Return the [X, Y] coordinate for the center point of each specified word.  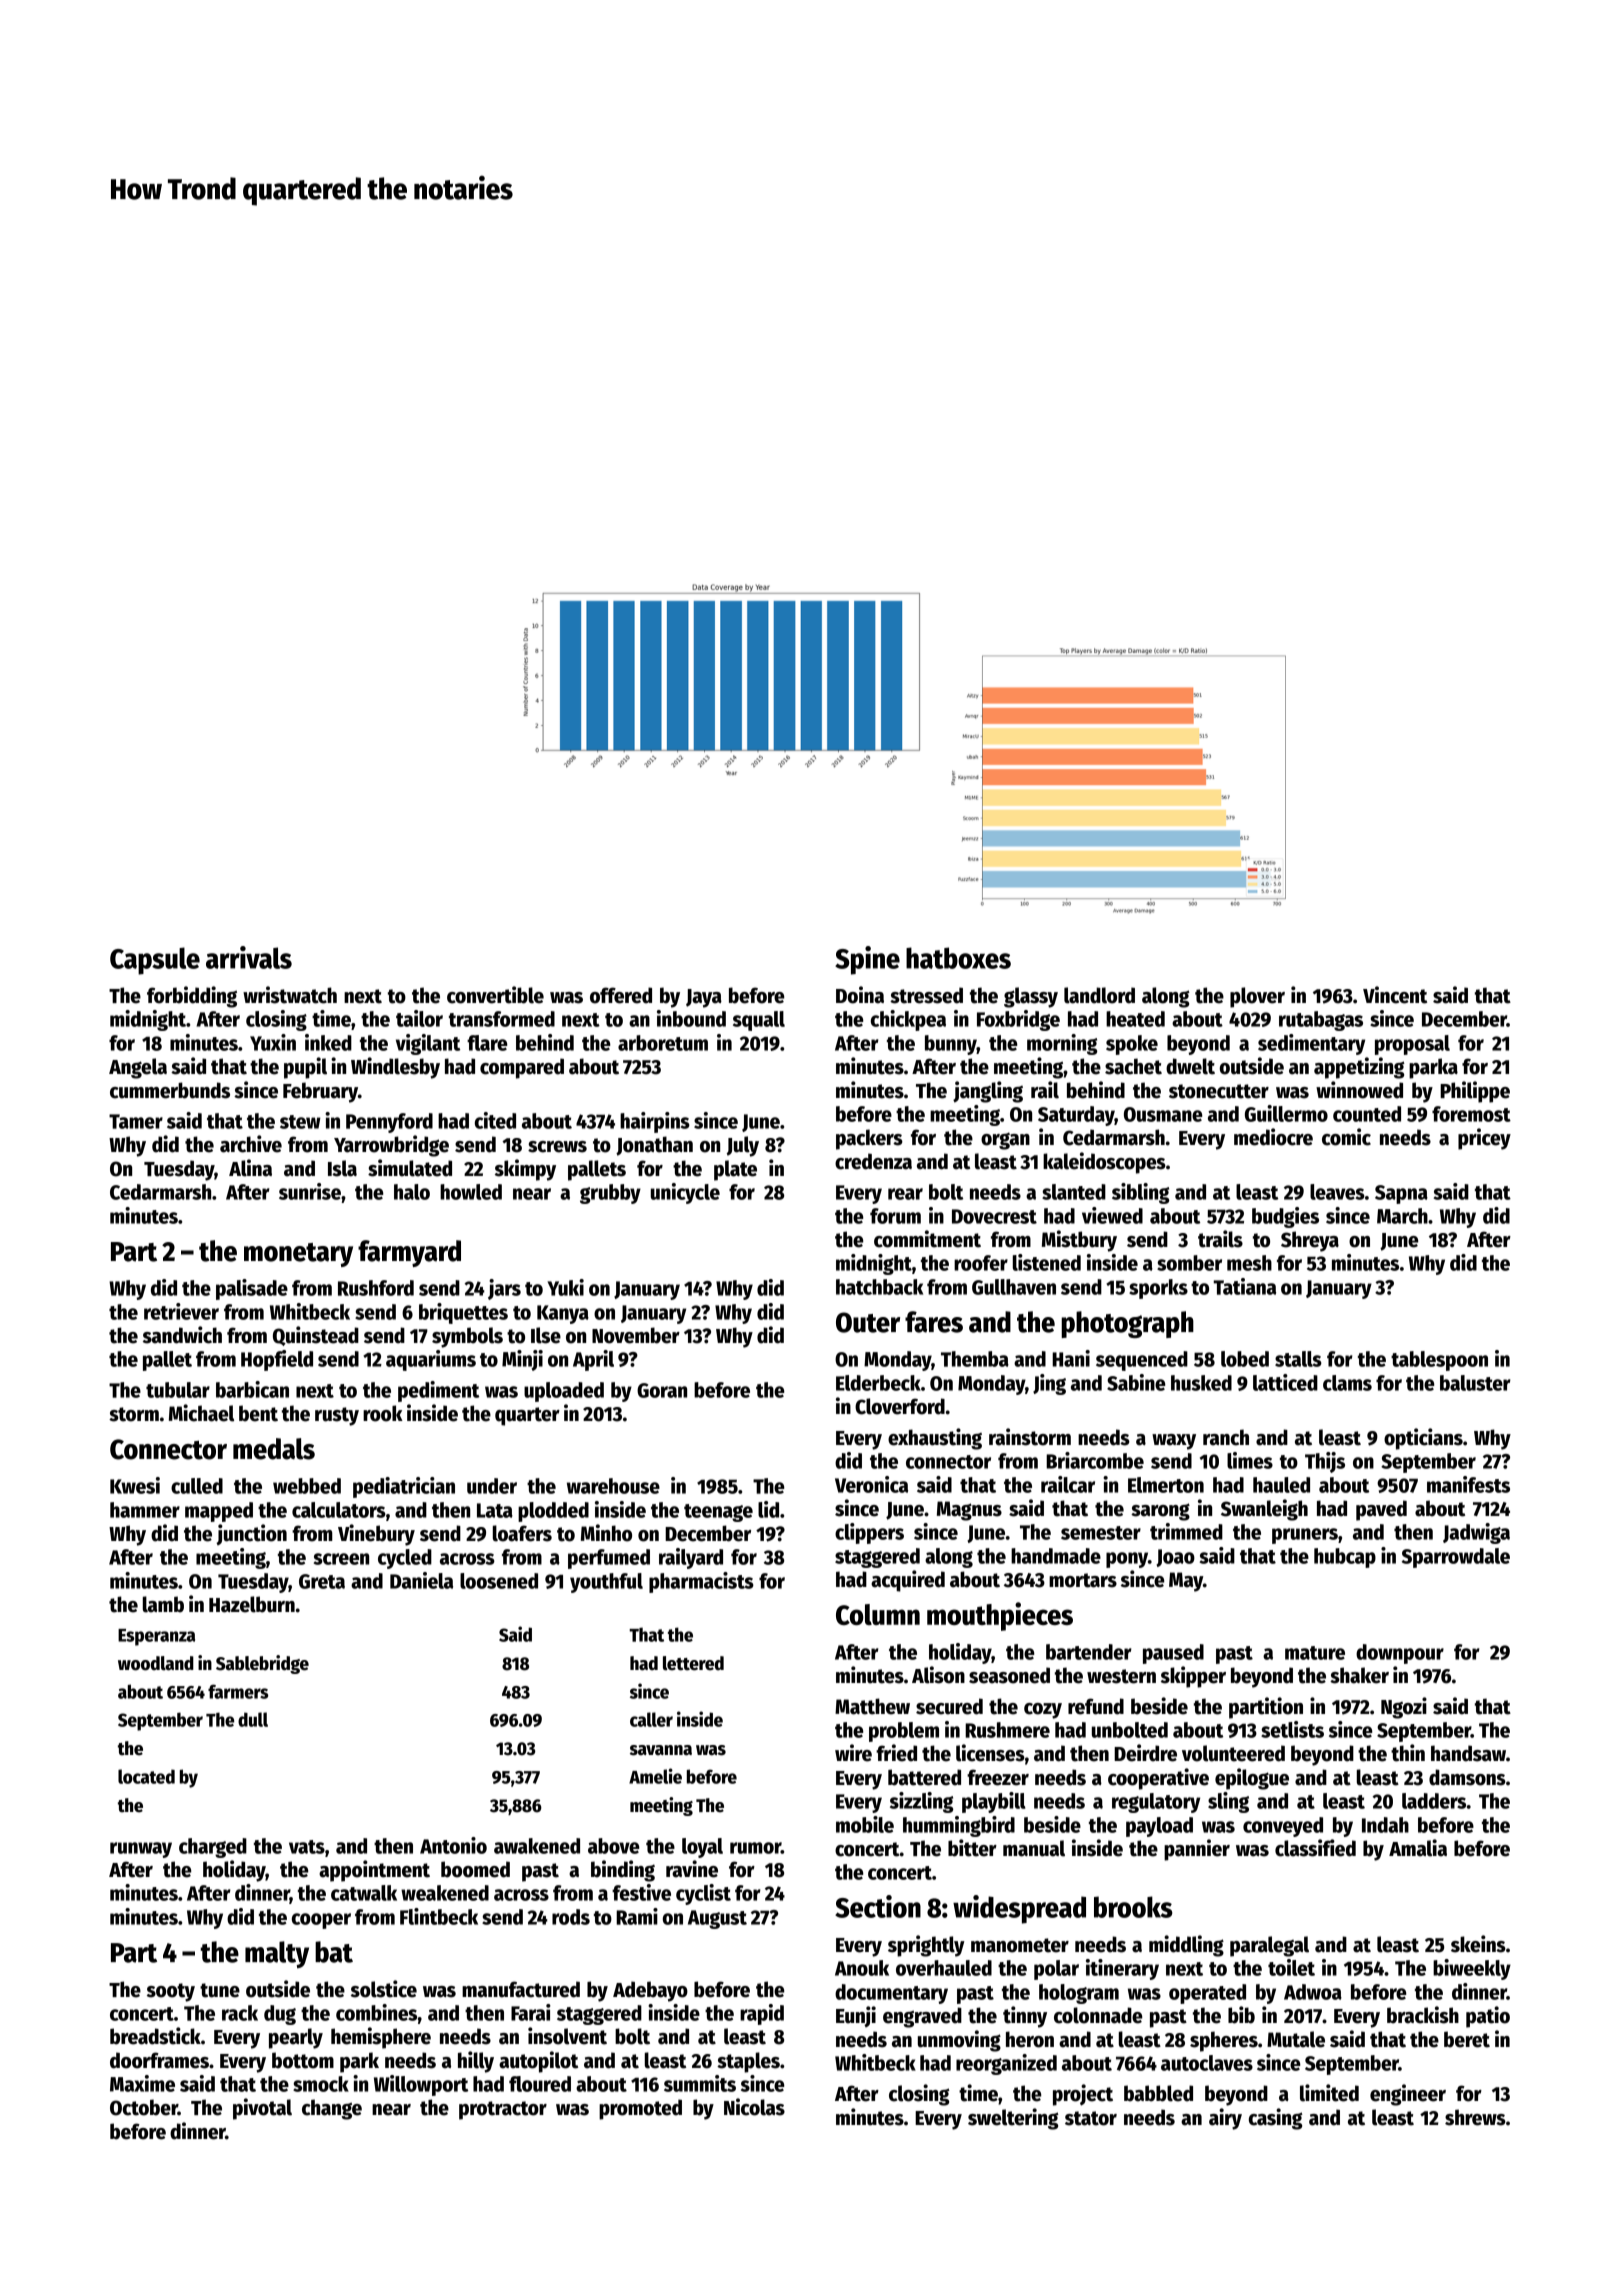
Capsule [155, 961]
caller [651, 1719]
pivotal [262, 2109]
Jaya [704, 998]
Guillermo [1286, 1113]
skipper [1193, 1677]
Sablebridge [262, 1664]
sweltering [1013, 2119]
